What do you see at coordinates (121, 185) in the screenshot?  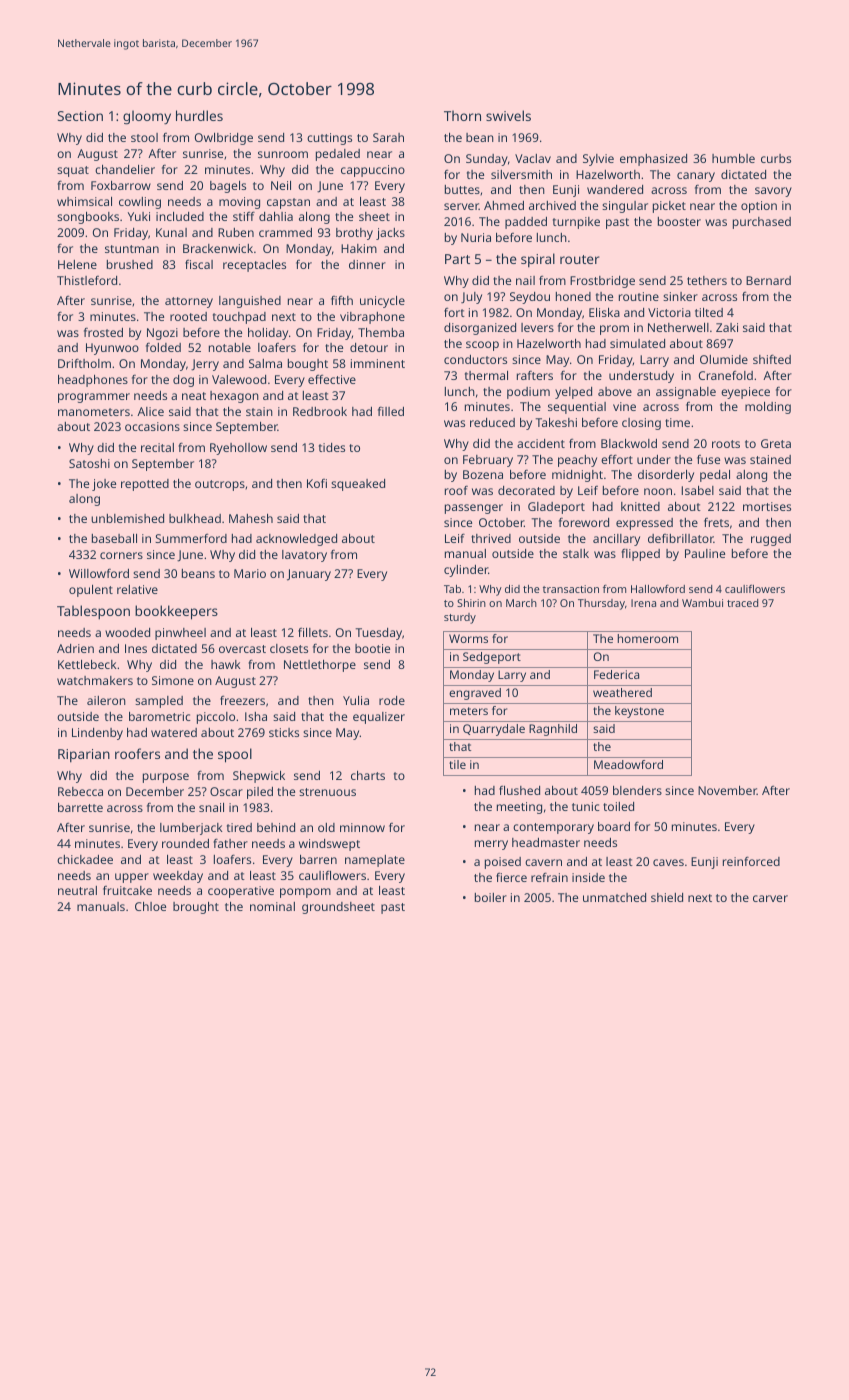 I see `Foxbarrow` at bounding box center [121, 185].
